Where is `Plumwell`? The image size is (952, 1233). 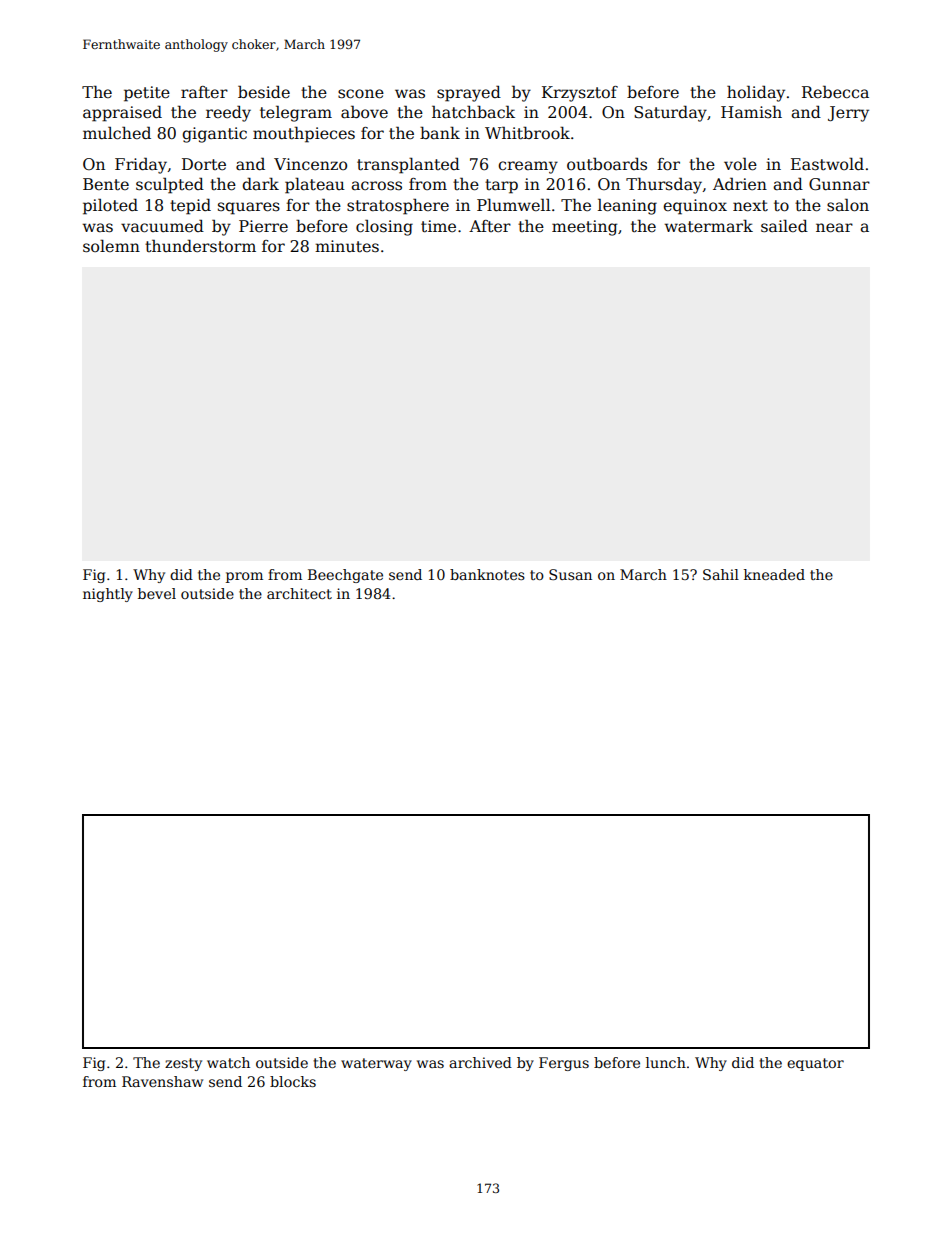 Plumwell is located at coordinates (514, 204).
